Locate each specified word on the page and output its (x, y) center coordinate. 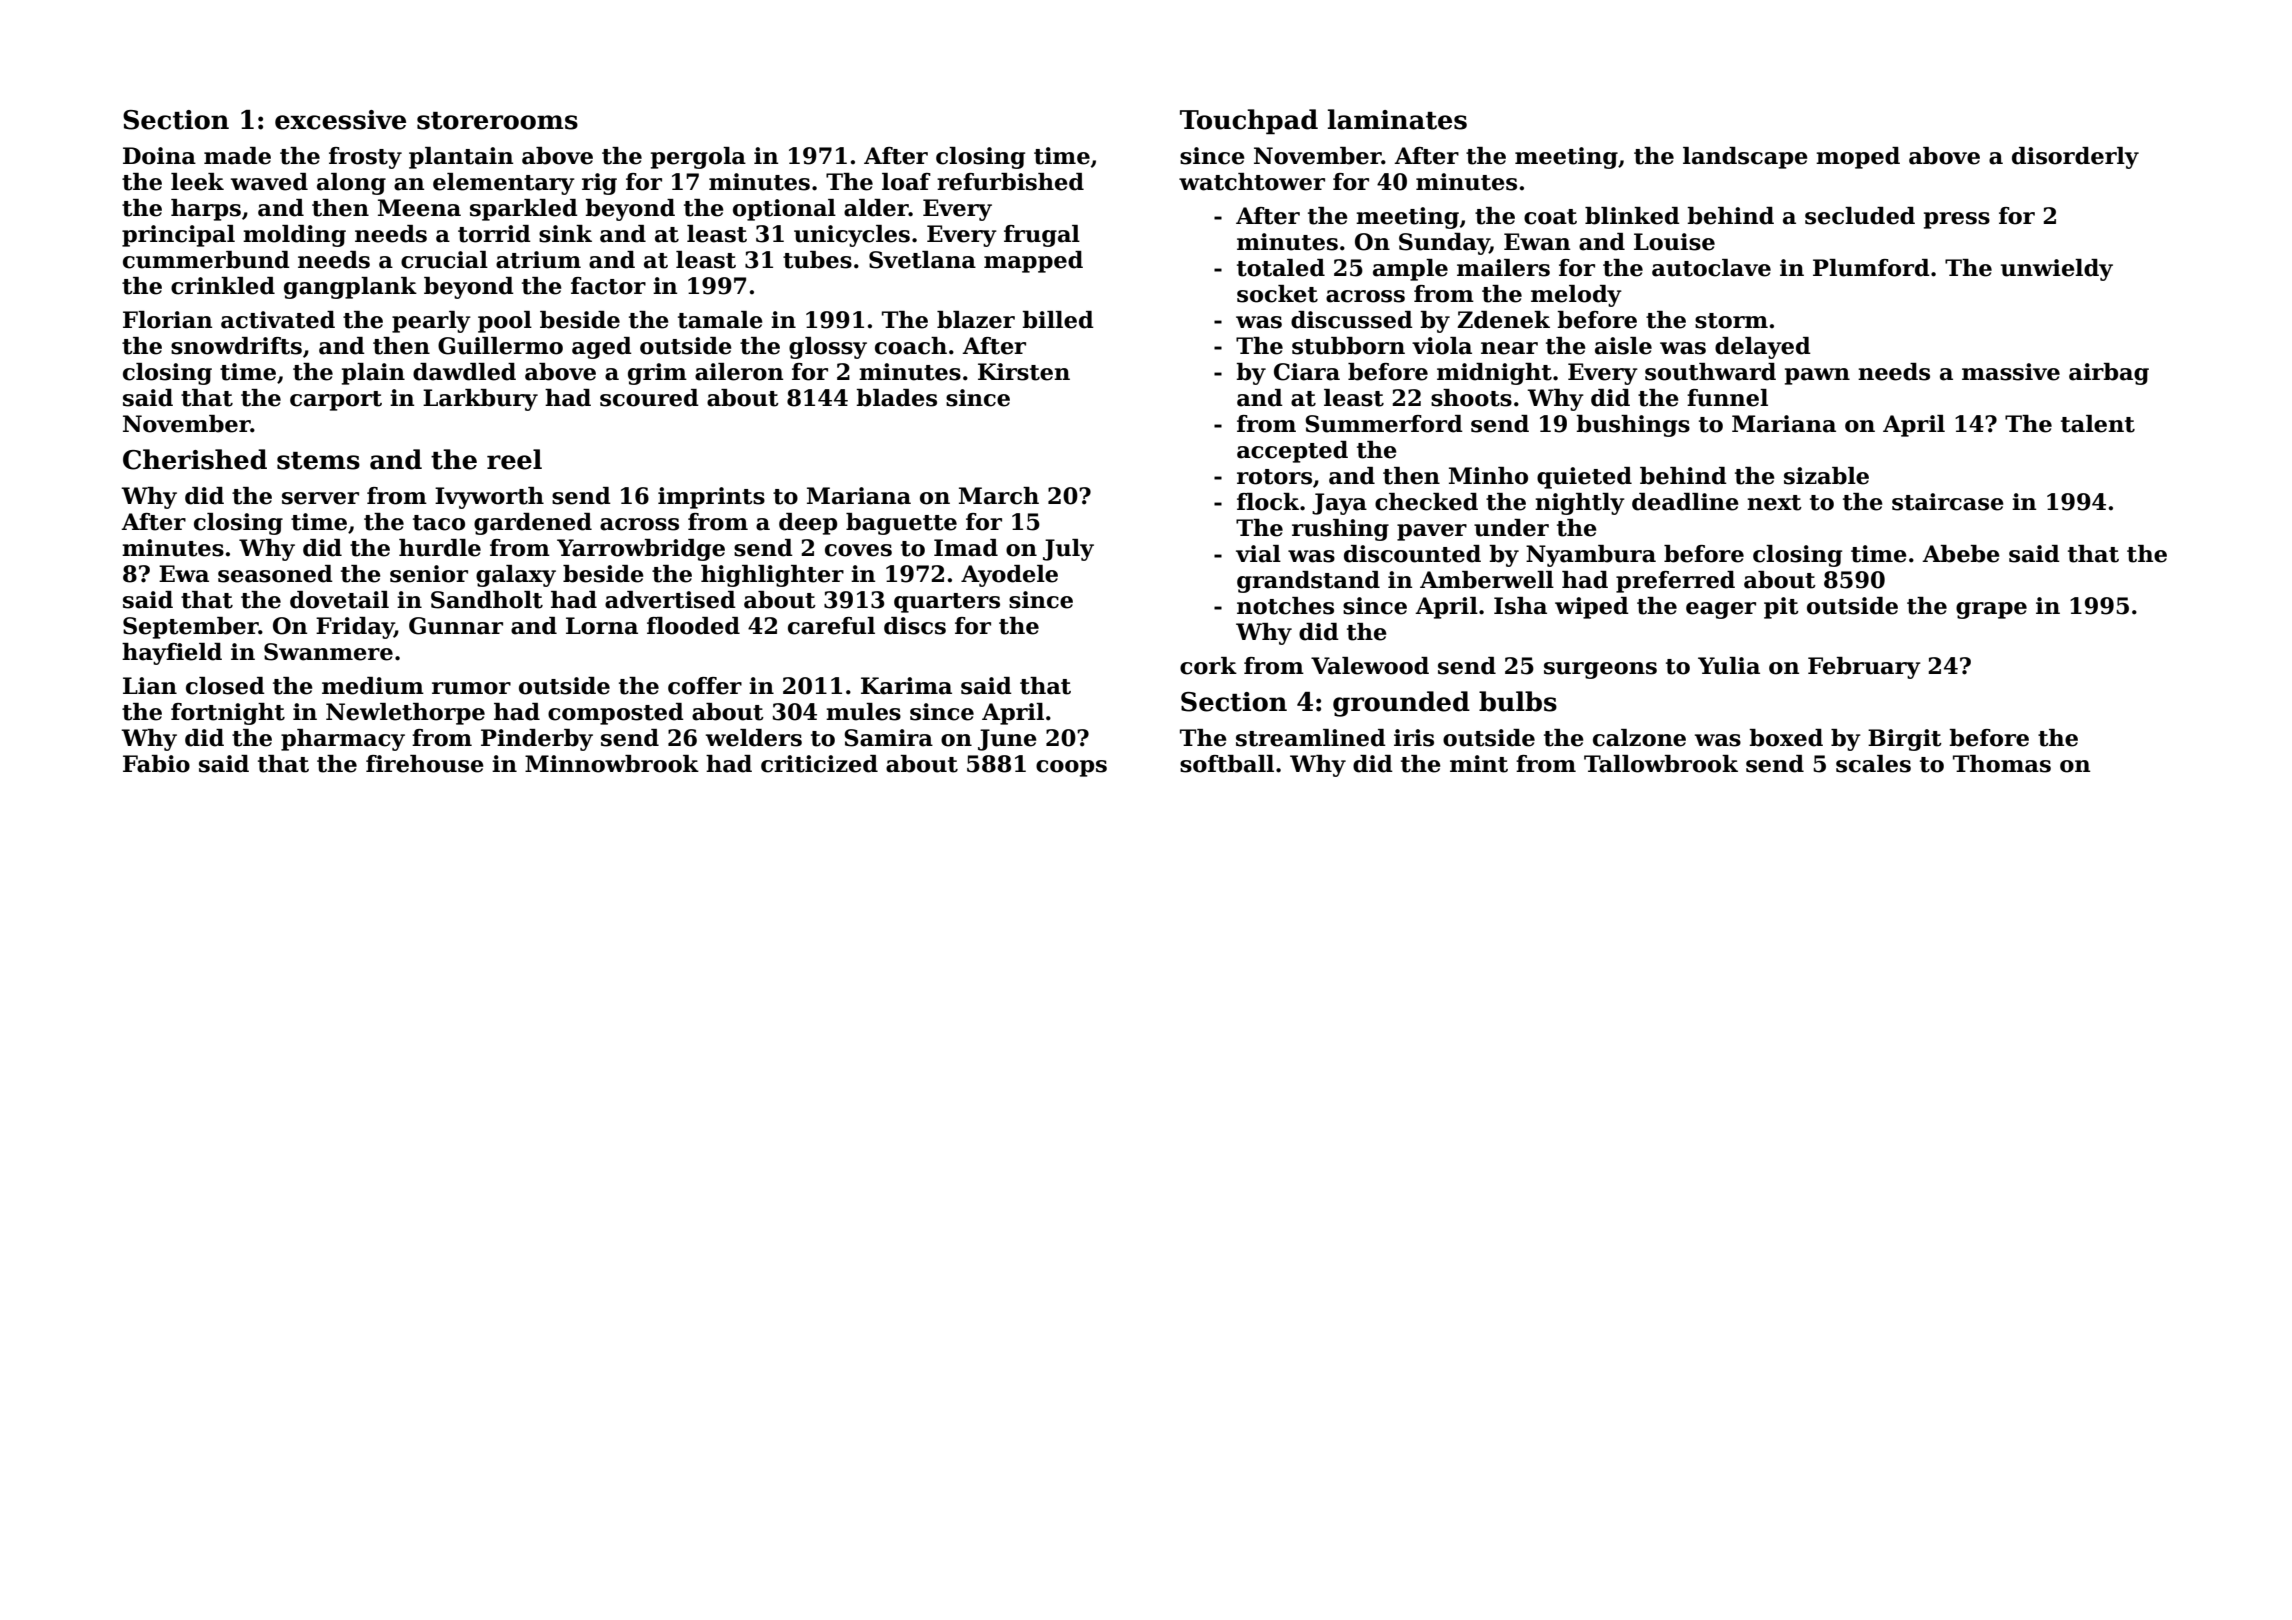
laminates (1397, 119)
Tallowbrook (1661, 764)
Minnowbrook (612, 764)
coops (1071, 768)
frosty (365, 158)
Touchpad (1249, 121)
